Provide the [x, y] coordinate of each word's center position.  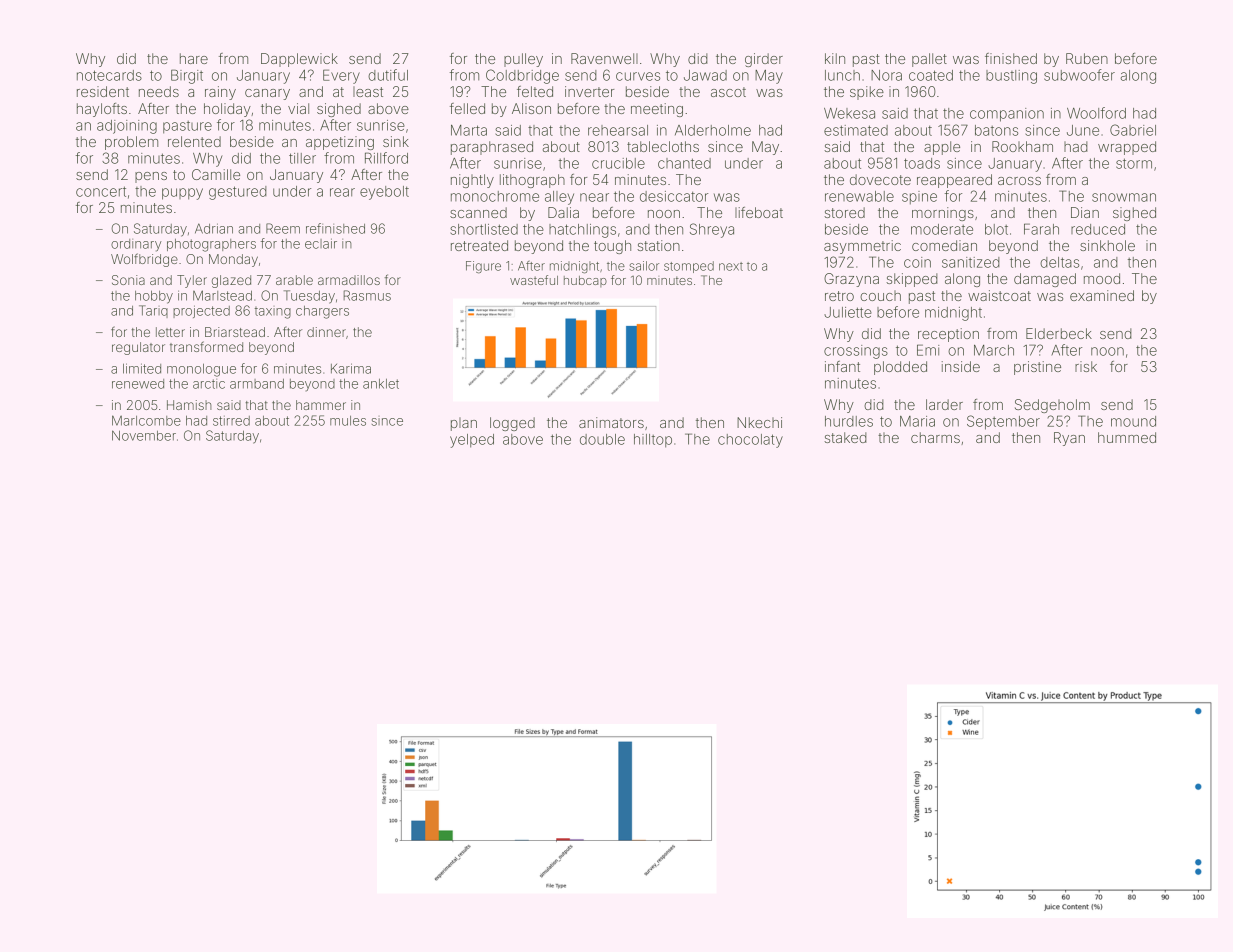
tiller [302, 158]
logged [512, 424]
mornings [943, 214]
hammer [321, 405]
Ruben [1087, 58]
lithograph [532, 181]
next [731, 266]
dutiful [388, 75]
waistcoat [999, 295]
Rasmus [367, 295]
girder [764, 60]
